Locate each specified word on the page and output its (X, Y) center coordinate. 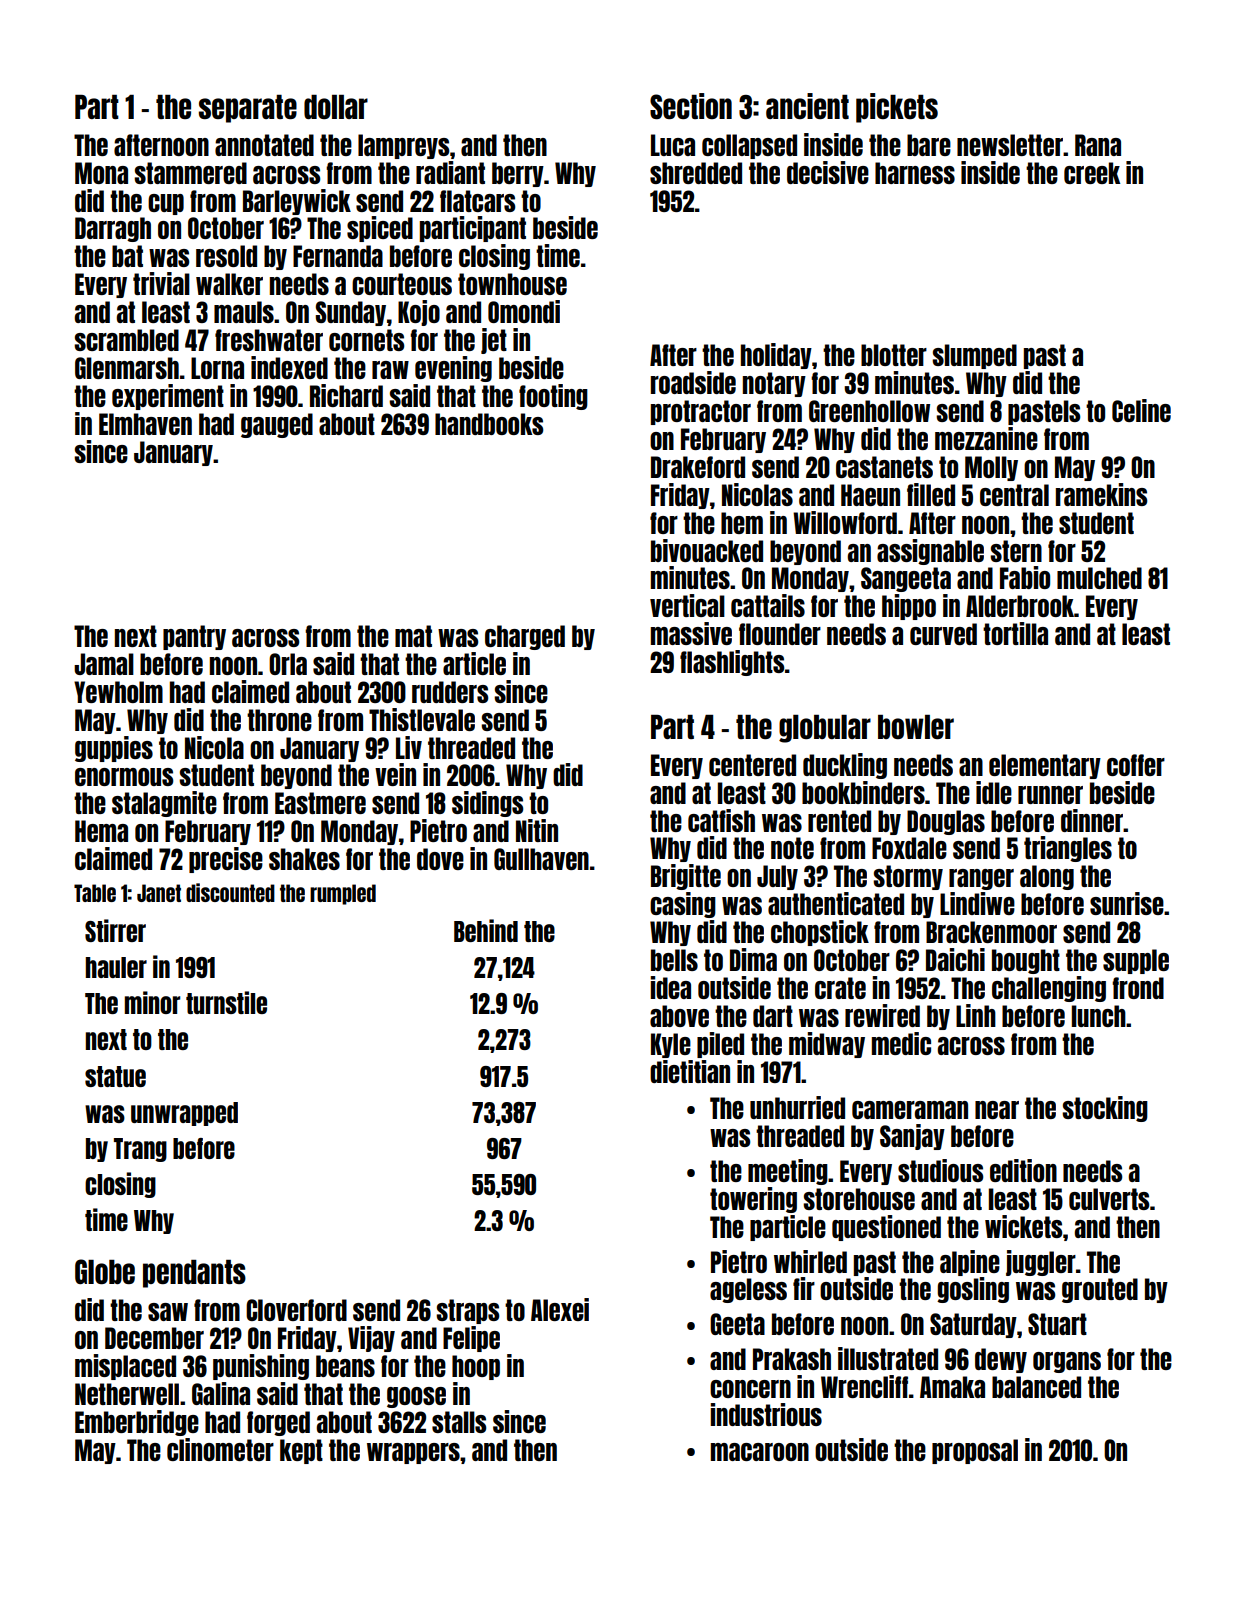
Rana (1098, 145)
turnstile (226, 1002)
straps (467, 1311)
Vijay (371, 1339)
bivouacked (707, 550)
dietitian (690, 1071)
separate (248, 109)
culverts (1109, 1199)
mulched (1099, 578)
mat (413, 636)
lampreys (403, 146)
